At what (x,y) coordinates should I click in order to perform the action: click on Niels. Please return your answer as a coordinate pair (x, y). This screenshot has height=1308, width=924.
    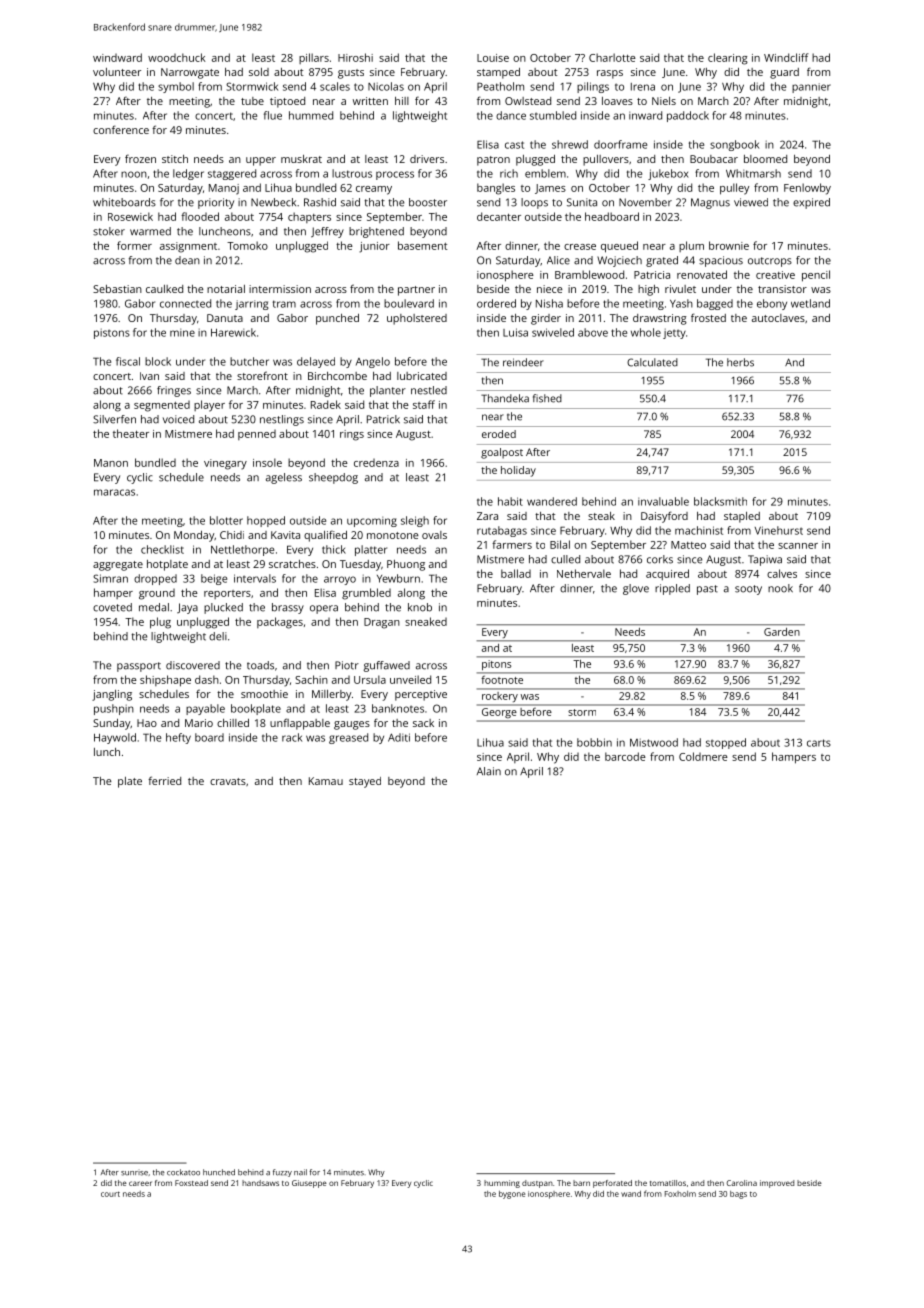
    Looking at the image, I should click on (664, 101).
